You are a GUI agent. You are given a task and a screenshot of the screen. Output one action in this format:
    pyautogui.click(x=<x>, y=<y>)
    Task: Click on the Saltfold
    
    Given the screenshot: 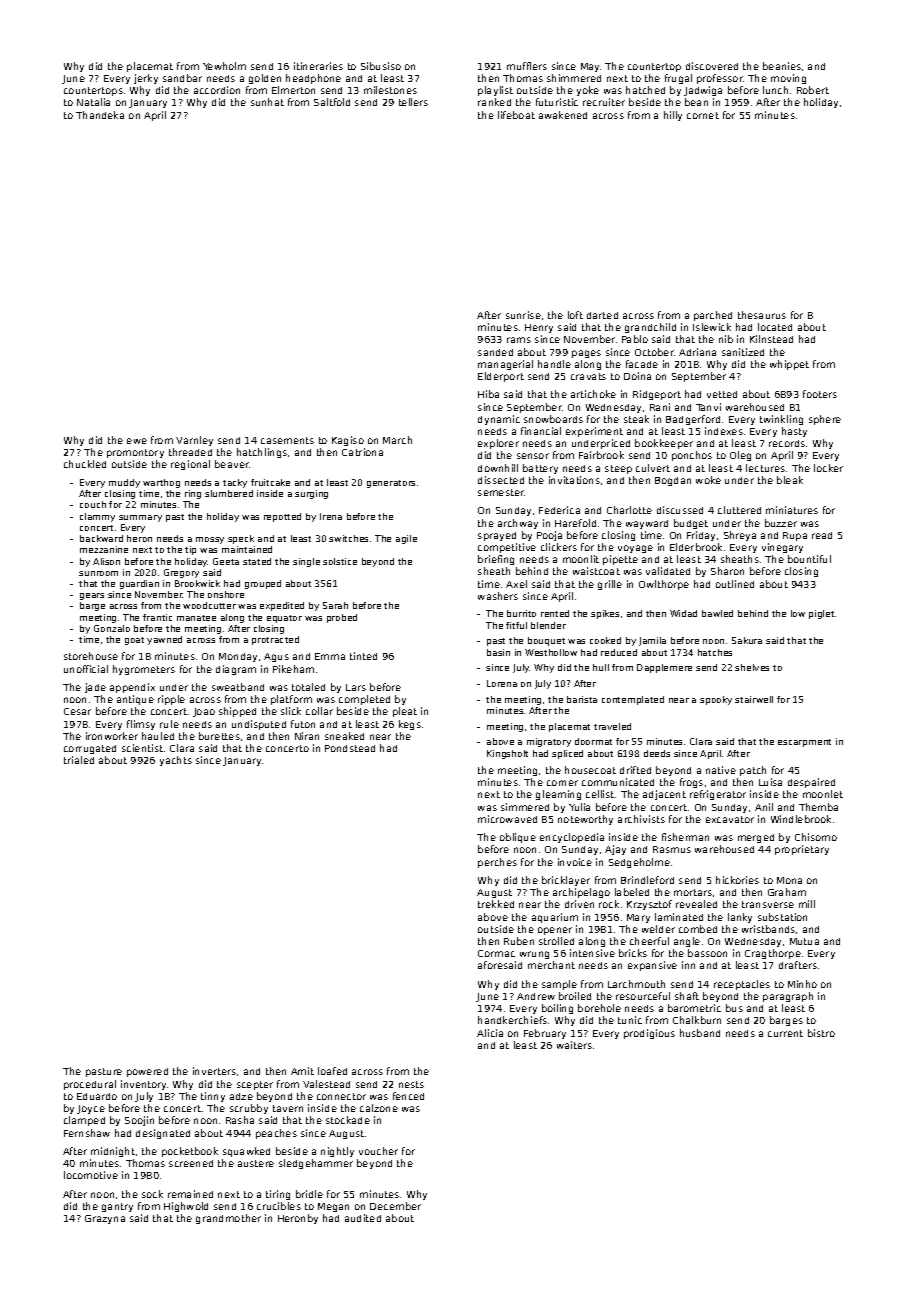 What is the action you would take?
    pyautogui.click(x=332, y=102)
